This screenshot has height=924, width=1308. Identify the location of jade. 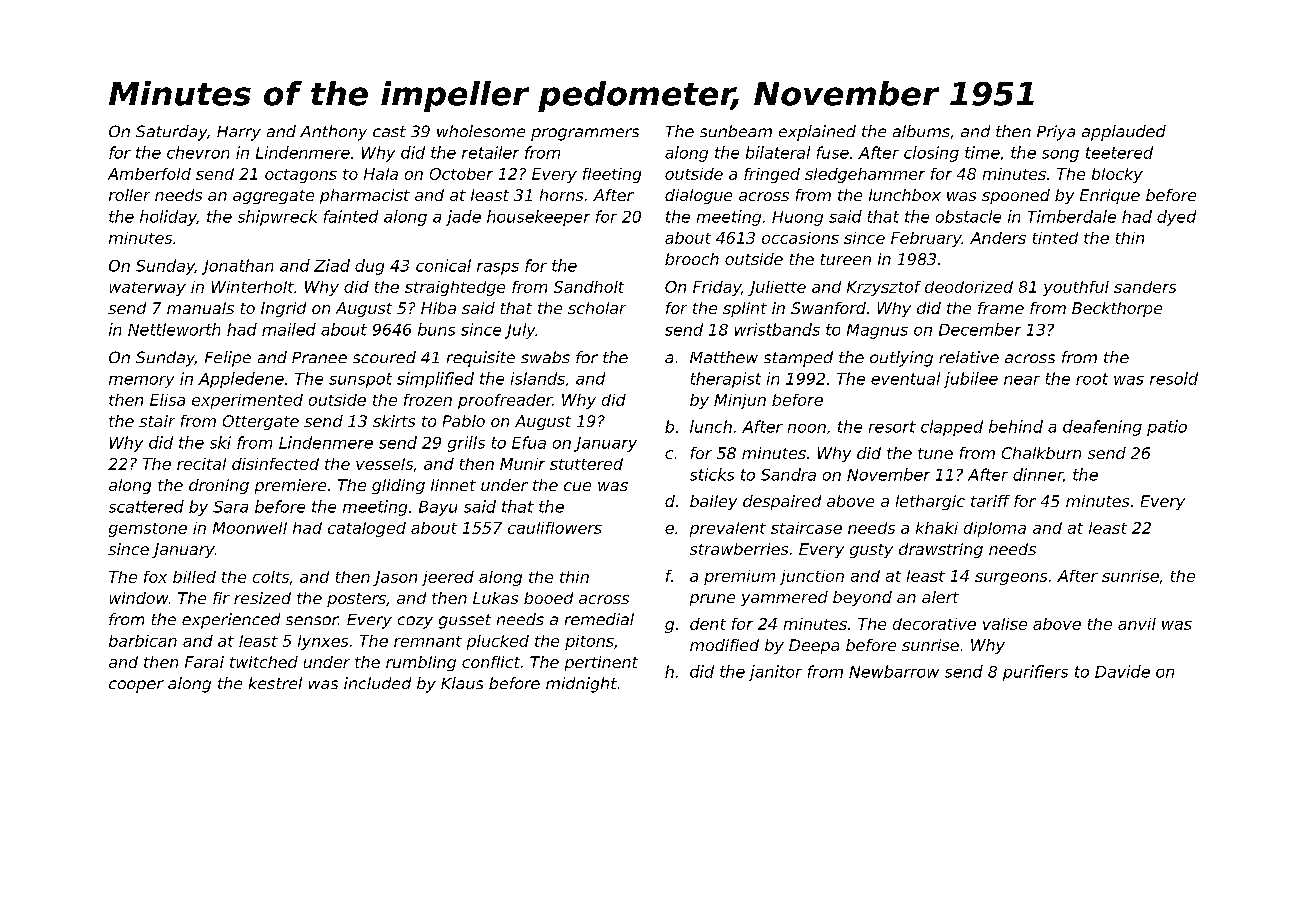
(463, 218).
